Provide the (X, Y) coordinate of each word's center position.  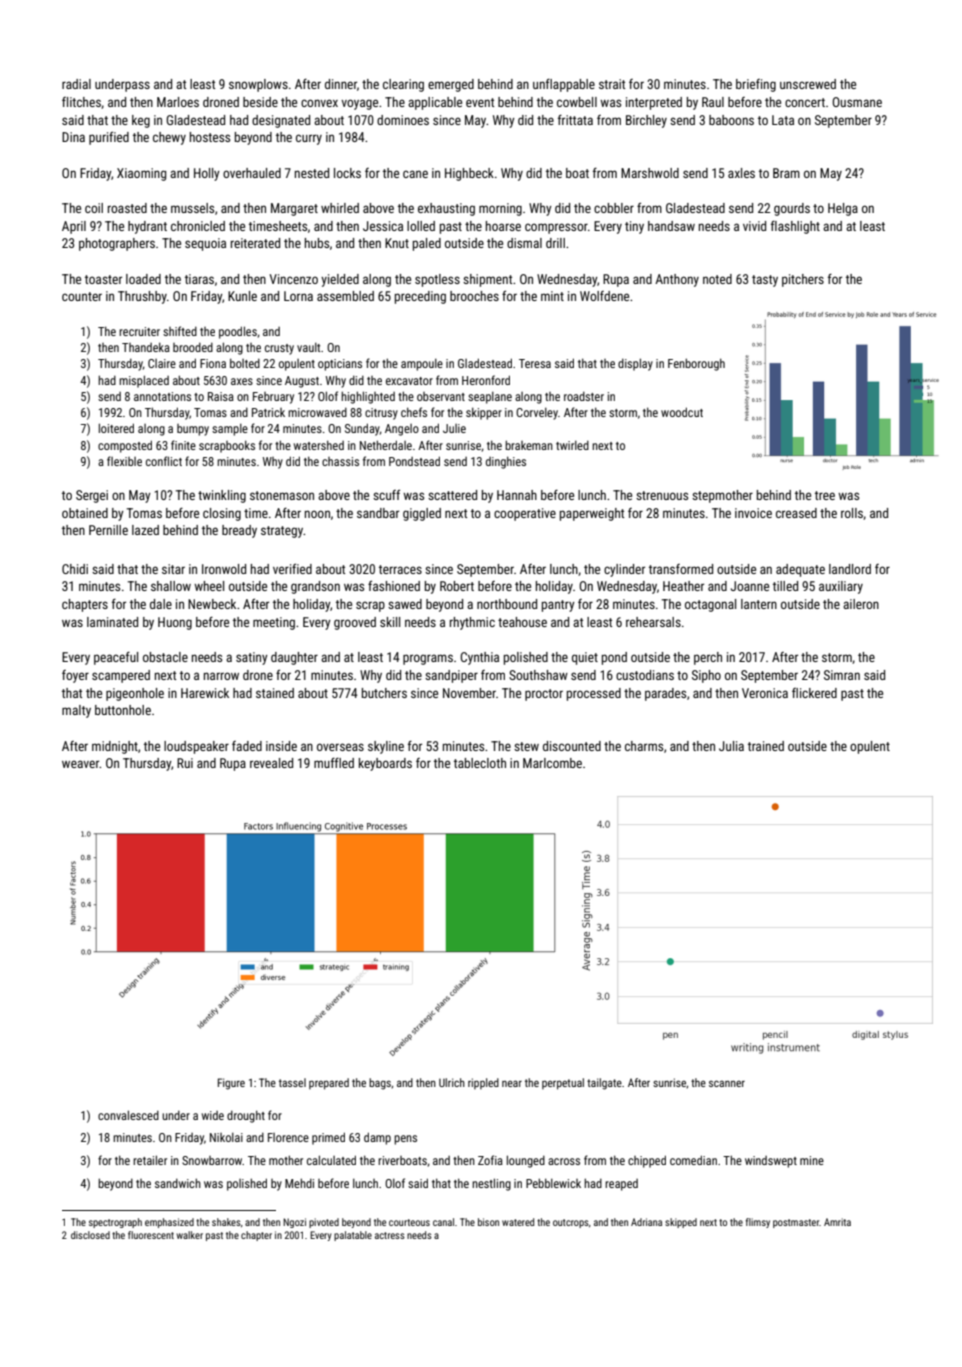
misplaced (144, 381)
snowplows (258, 85)
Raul (713, 102)
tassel (292, 1082)
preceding (420, 297)
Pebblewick (553, 1183)
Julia (731, 746)
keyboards (385, 764)
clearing (403, 85)
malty (76, 711)
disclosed (90, 1235)
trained (766, 746)
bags (380, 1084)
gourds (792, 209)
